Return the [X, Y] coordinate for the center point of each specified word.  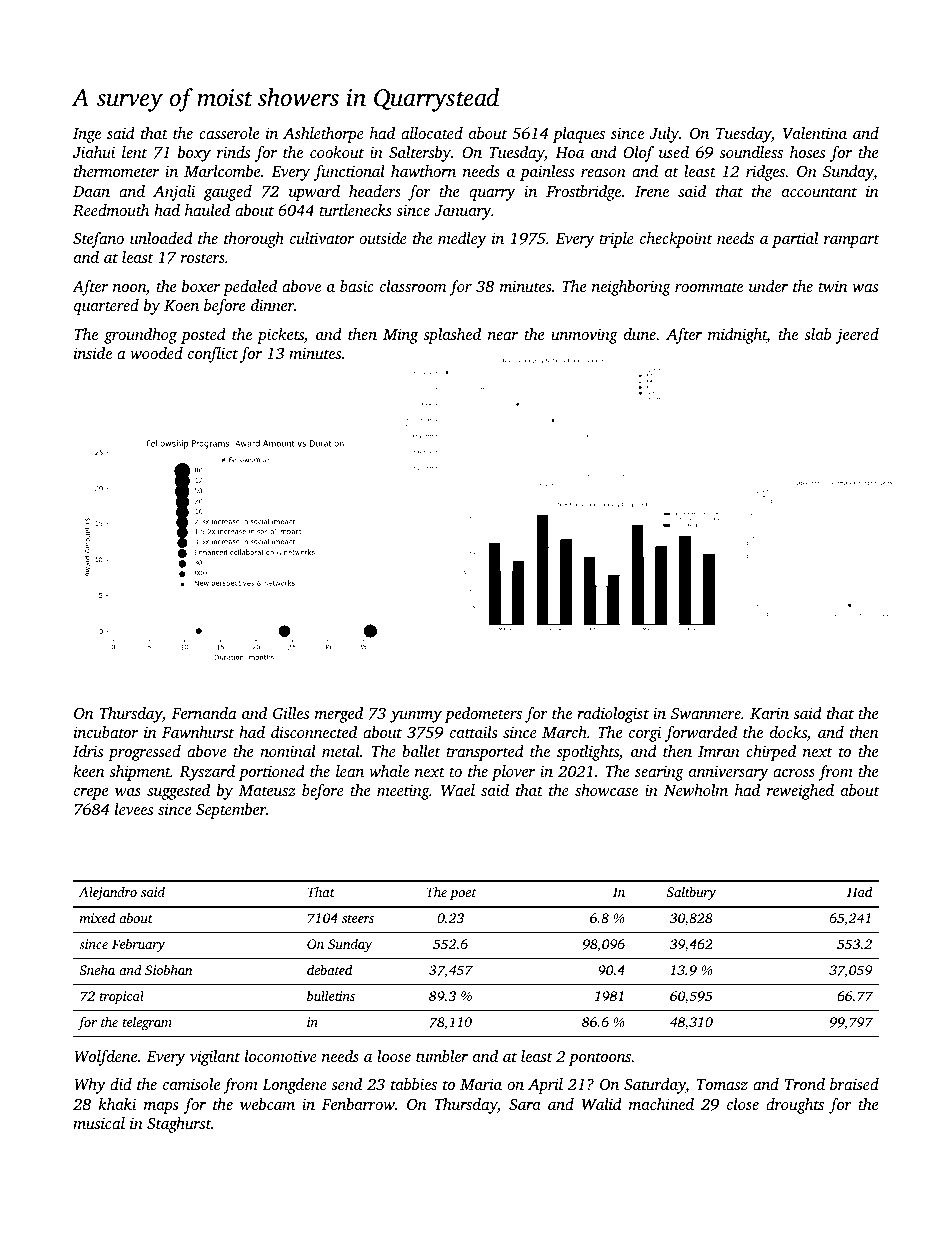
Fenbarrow [358, 1104]
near [503, 336]
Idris [88, 751]
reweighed [800, 792]
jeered [857, 336]
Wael [458, 790]
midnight [737, 336]
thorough [254, 240]
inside [93, 353]
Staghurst [179, 1125]
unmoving [584, 336]
